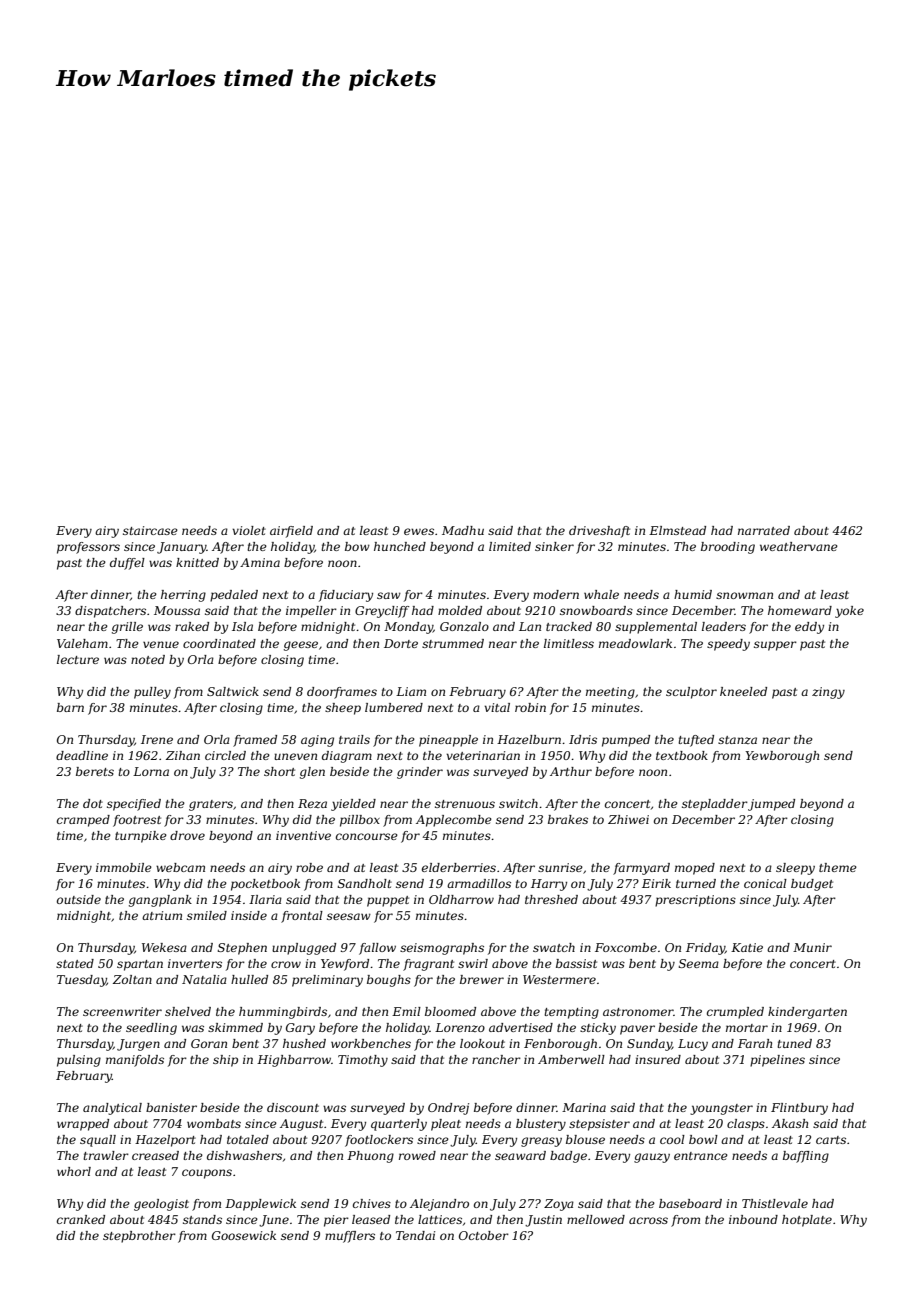 Image resolution: width=924 pixels, height=1308 pixels. What do you see at coordinates (800, 610) in the image?
I see `homeward` at bounding box center [800, 610].
